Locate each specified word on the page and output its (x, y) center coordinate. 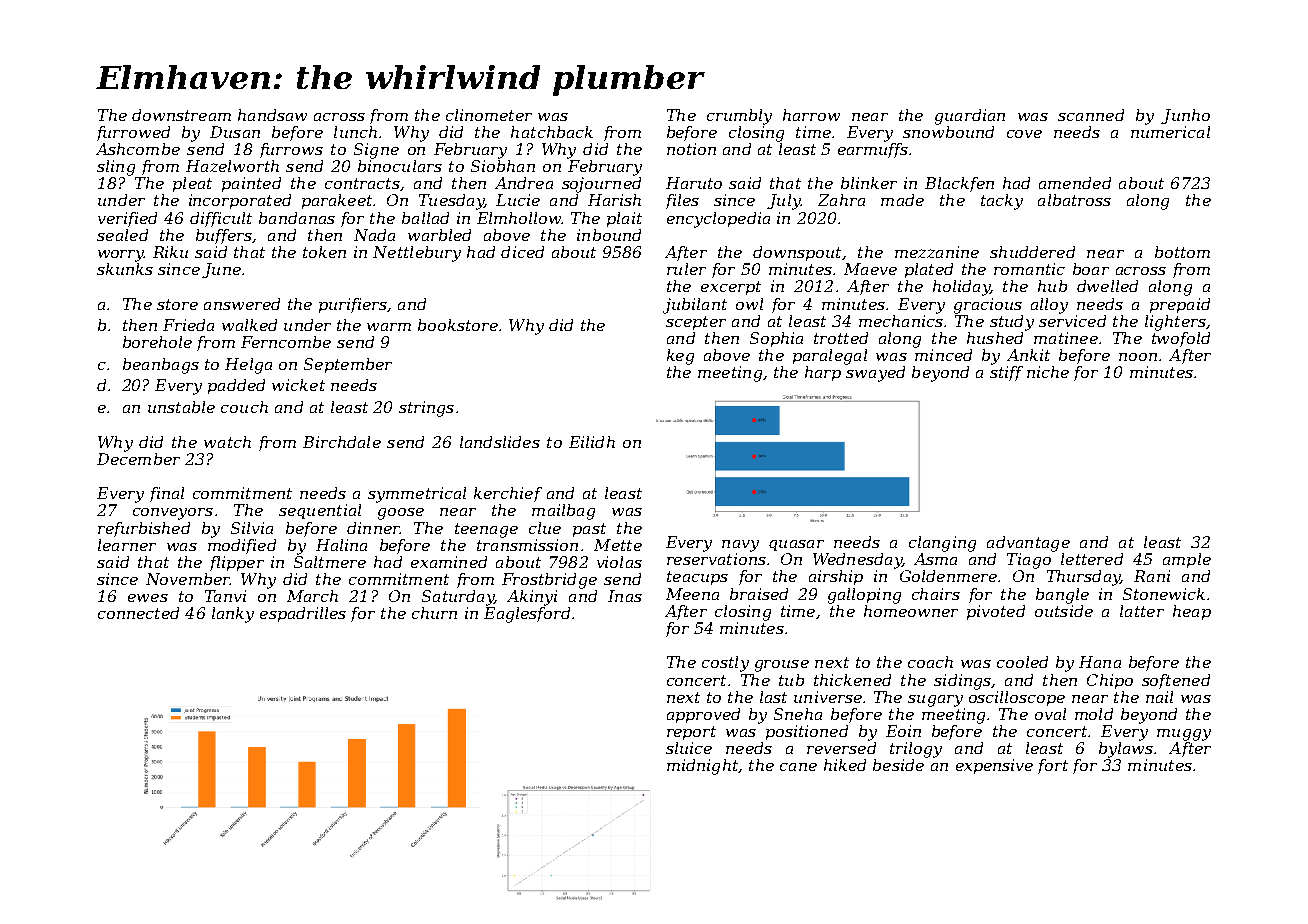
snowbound (948, 132)
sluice (689, 748)
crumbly (739, 117)
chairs (936, 594)
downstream (181, 115)
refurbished (144, 529)
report (691, 733)
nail (1159, 697)
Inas (625, 596)
